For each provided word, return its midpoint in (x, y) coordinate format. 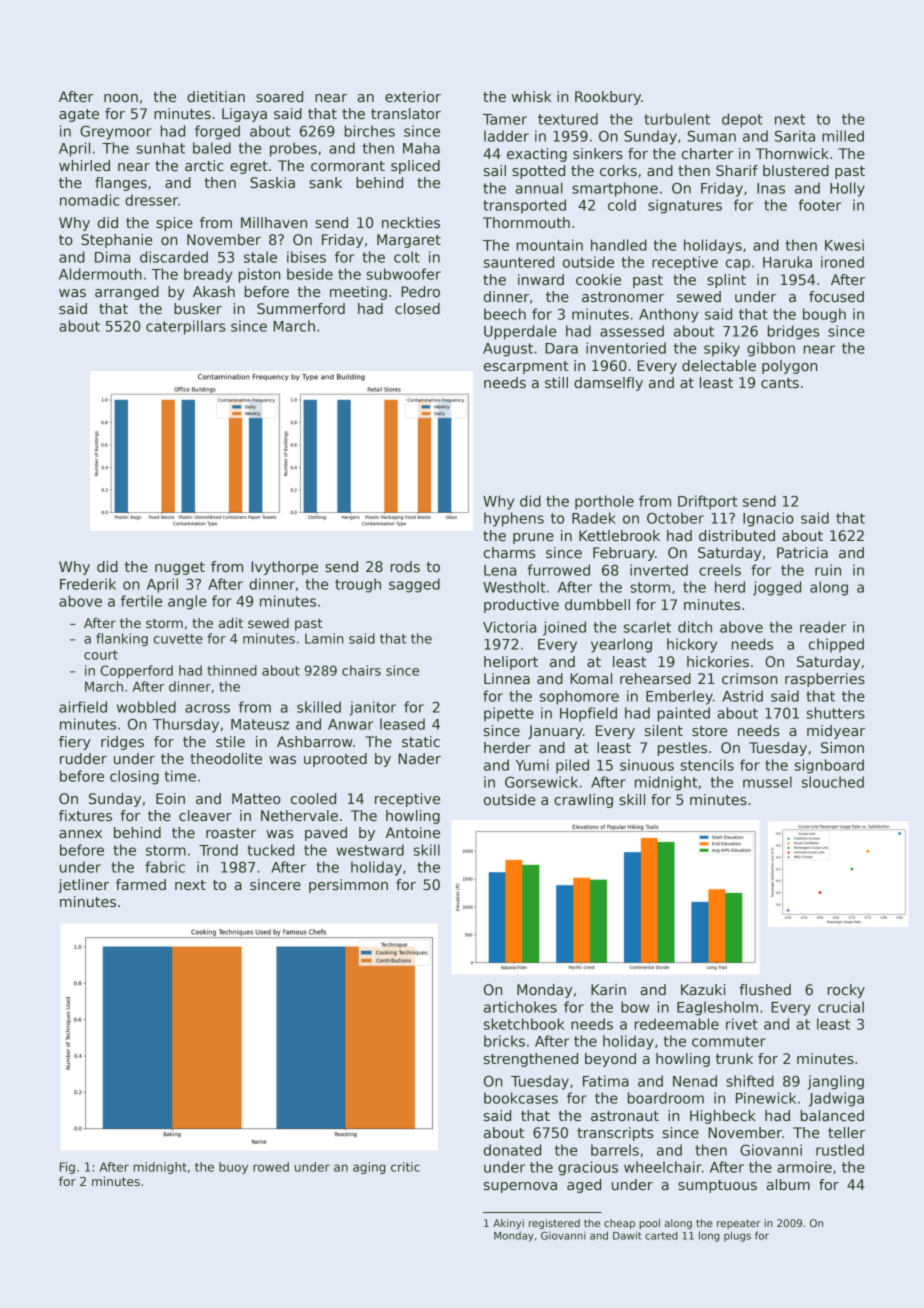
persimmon (348, 886)
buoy (233, 1168)
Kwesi (844, 245)
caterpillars (186, 327)
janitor (373, 708)
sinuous (647, 765)
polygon (789, 367)
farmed (141, 884)
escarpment (526, 367)
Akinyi (508, 1224)
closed (417, 308)
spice (174, 224)
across (207, 708)
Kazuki (703, 989)
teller (846, 1132)
